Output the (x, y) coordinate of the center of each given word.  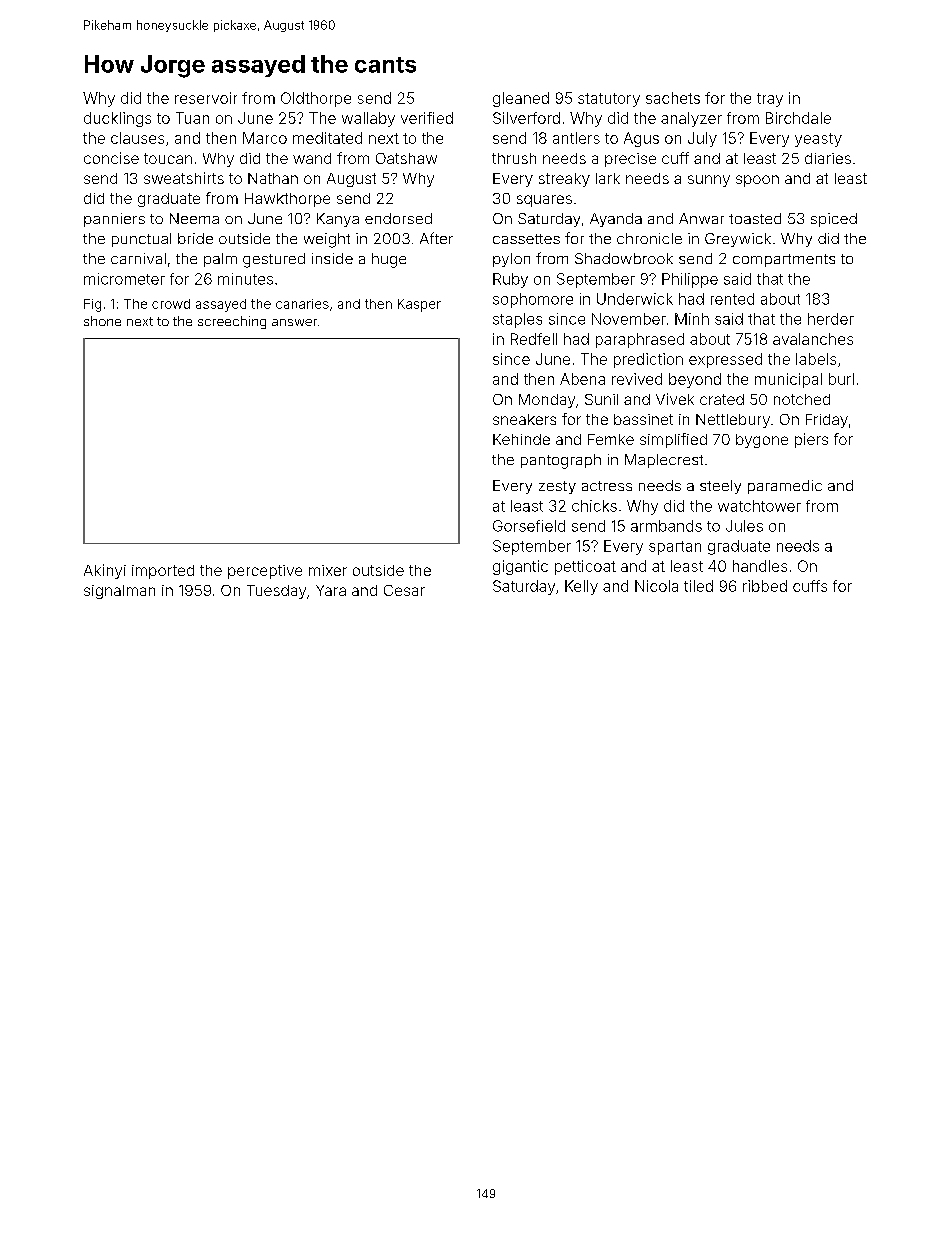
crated (722, 399)
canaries (302, 304)
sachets (673, 98)
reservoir (206, 98)
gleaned (521, 99)
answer (294, 322)
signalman (119, 592)
